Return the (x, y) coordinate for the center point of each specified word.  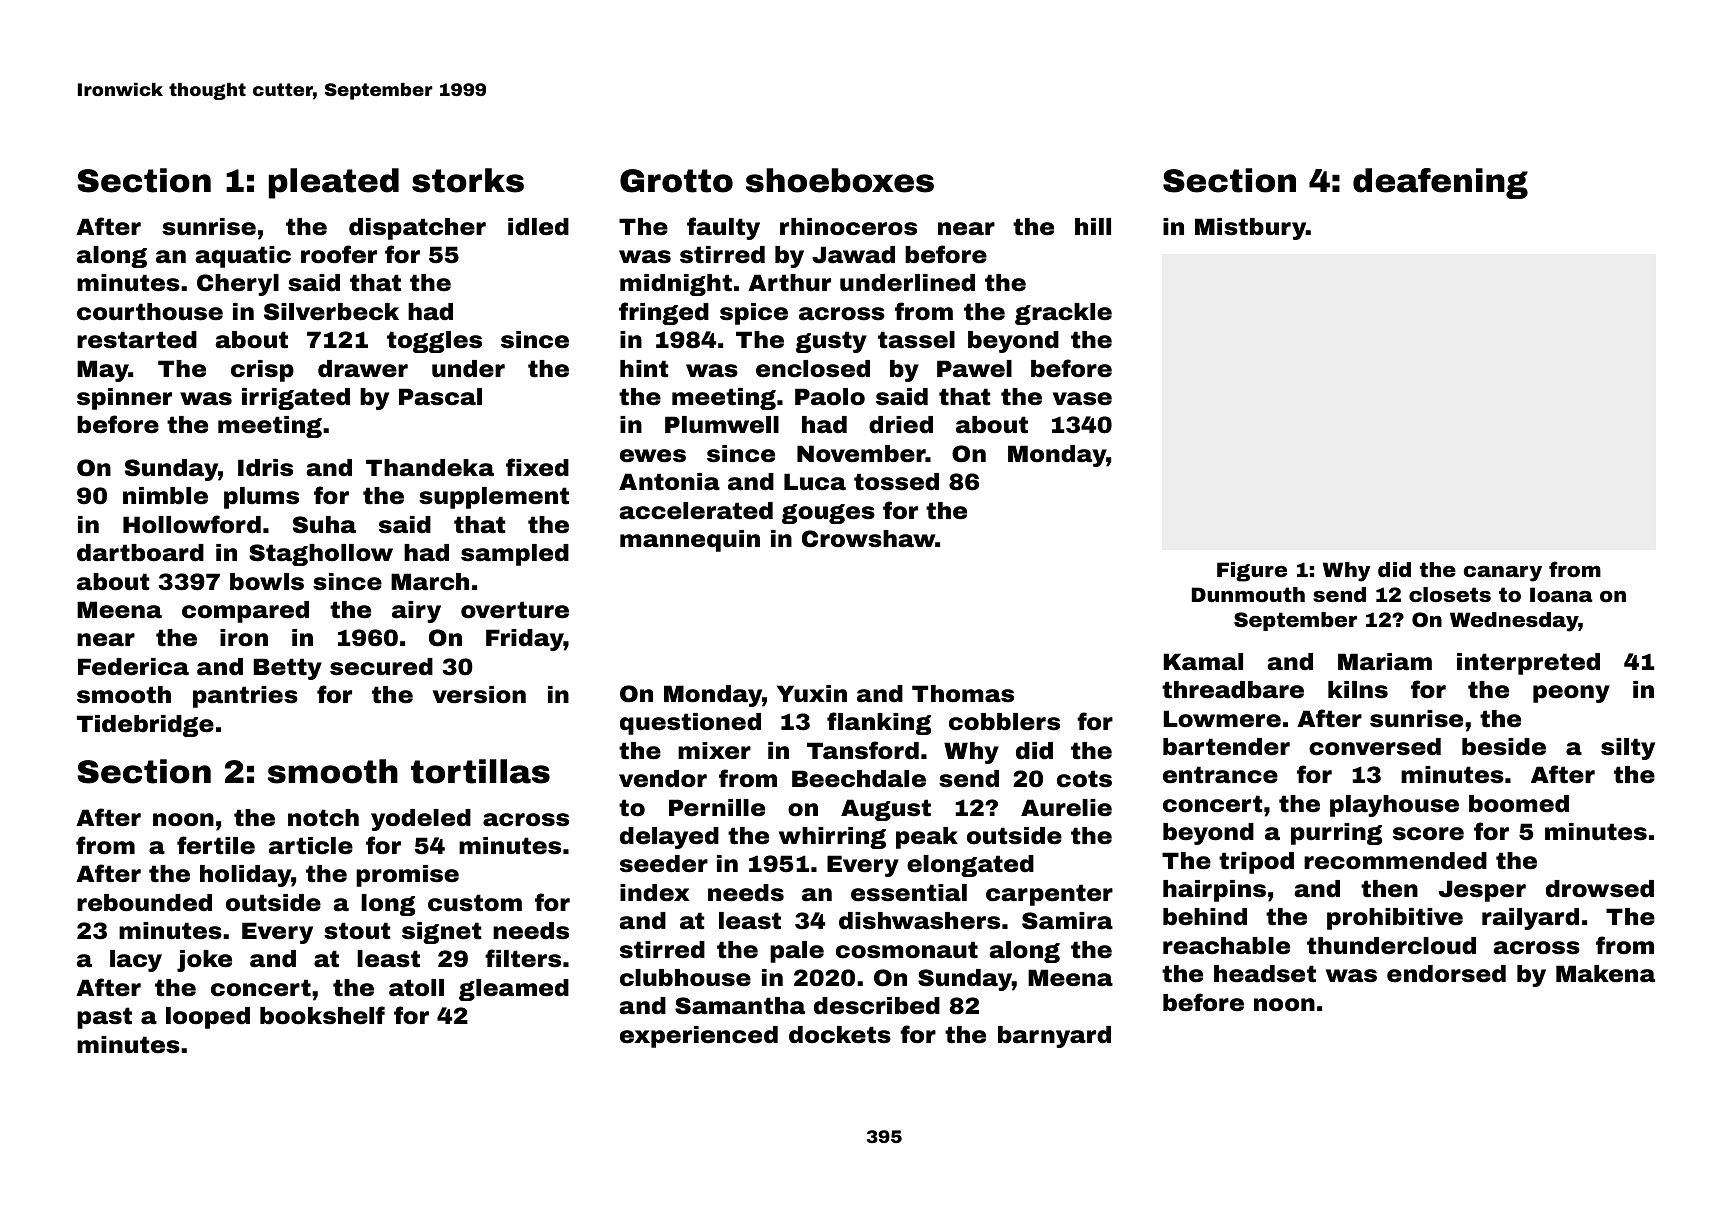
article (311, 846)
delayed (669, 838)
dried (901, 425)
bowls (267, 582)
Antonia (669, 482)
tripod (1256, 863)
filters (523, 958)
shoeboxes (840, 180)
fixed (537, 467)
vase (1082, 399)
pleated (333, 183)
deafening (1440, 183)
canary (1503, 574)
